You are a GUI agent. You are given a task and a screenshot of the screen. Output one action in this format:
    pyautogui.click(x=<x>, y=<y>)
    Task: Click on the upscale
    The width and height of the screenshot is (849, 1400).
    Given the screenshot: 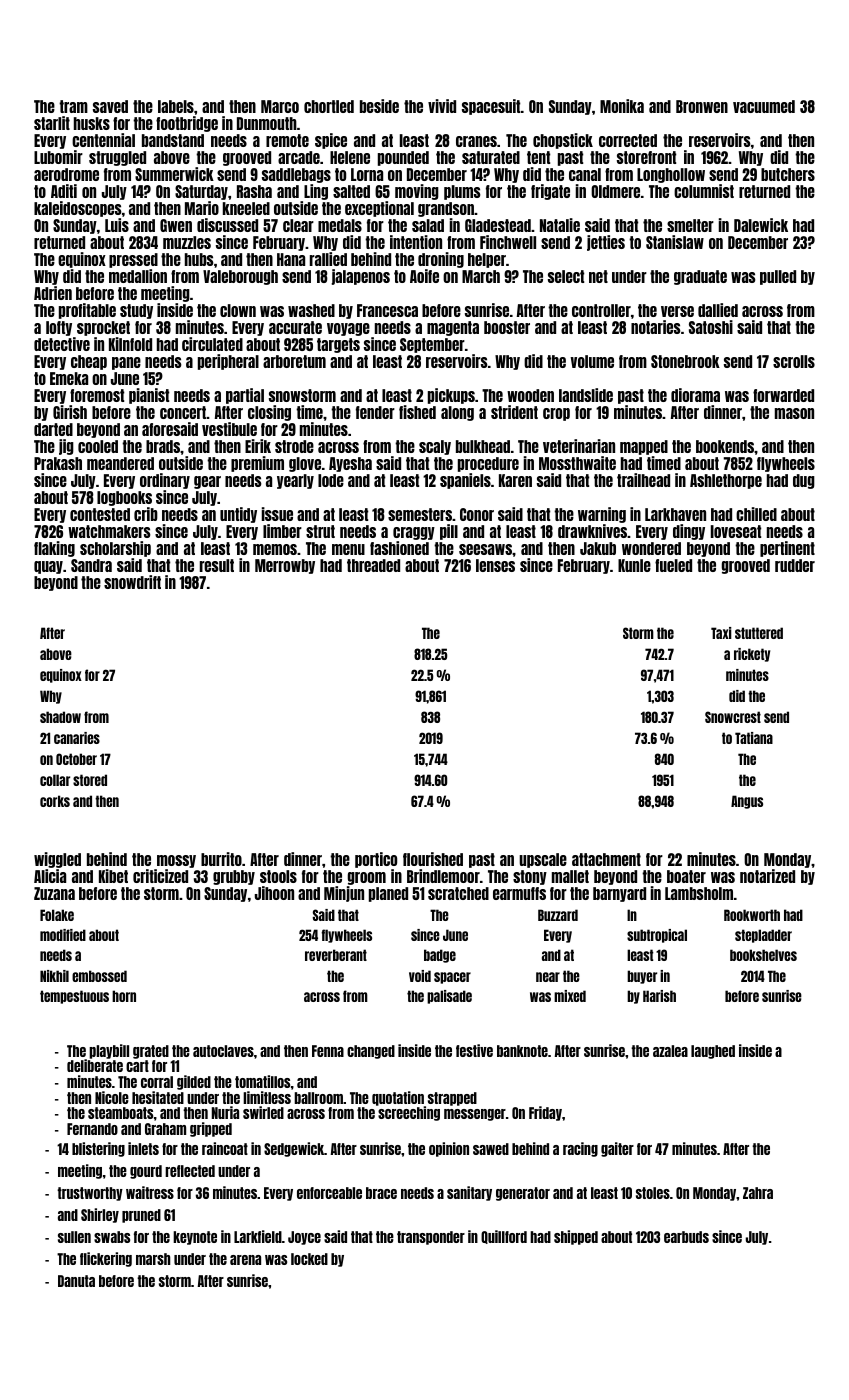 What is the action you would take?
    pyautogui.click(x=543, y=860)
